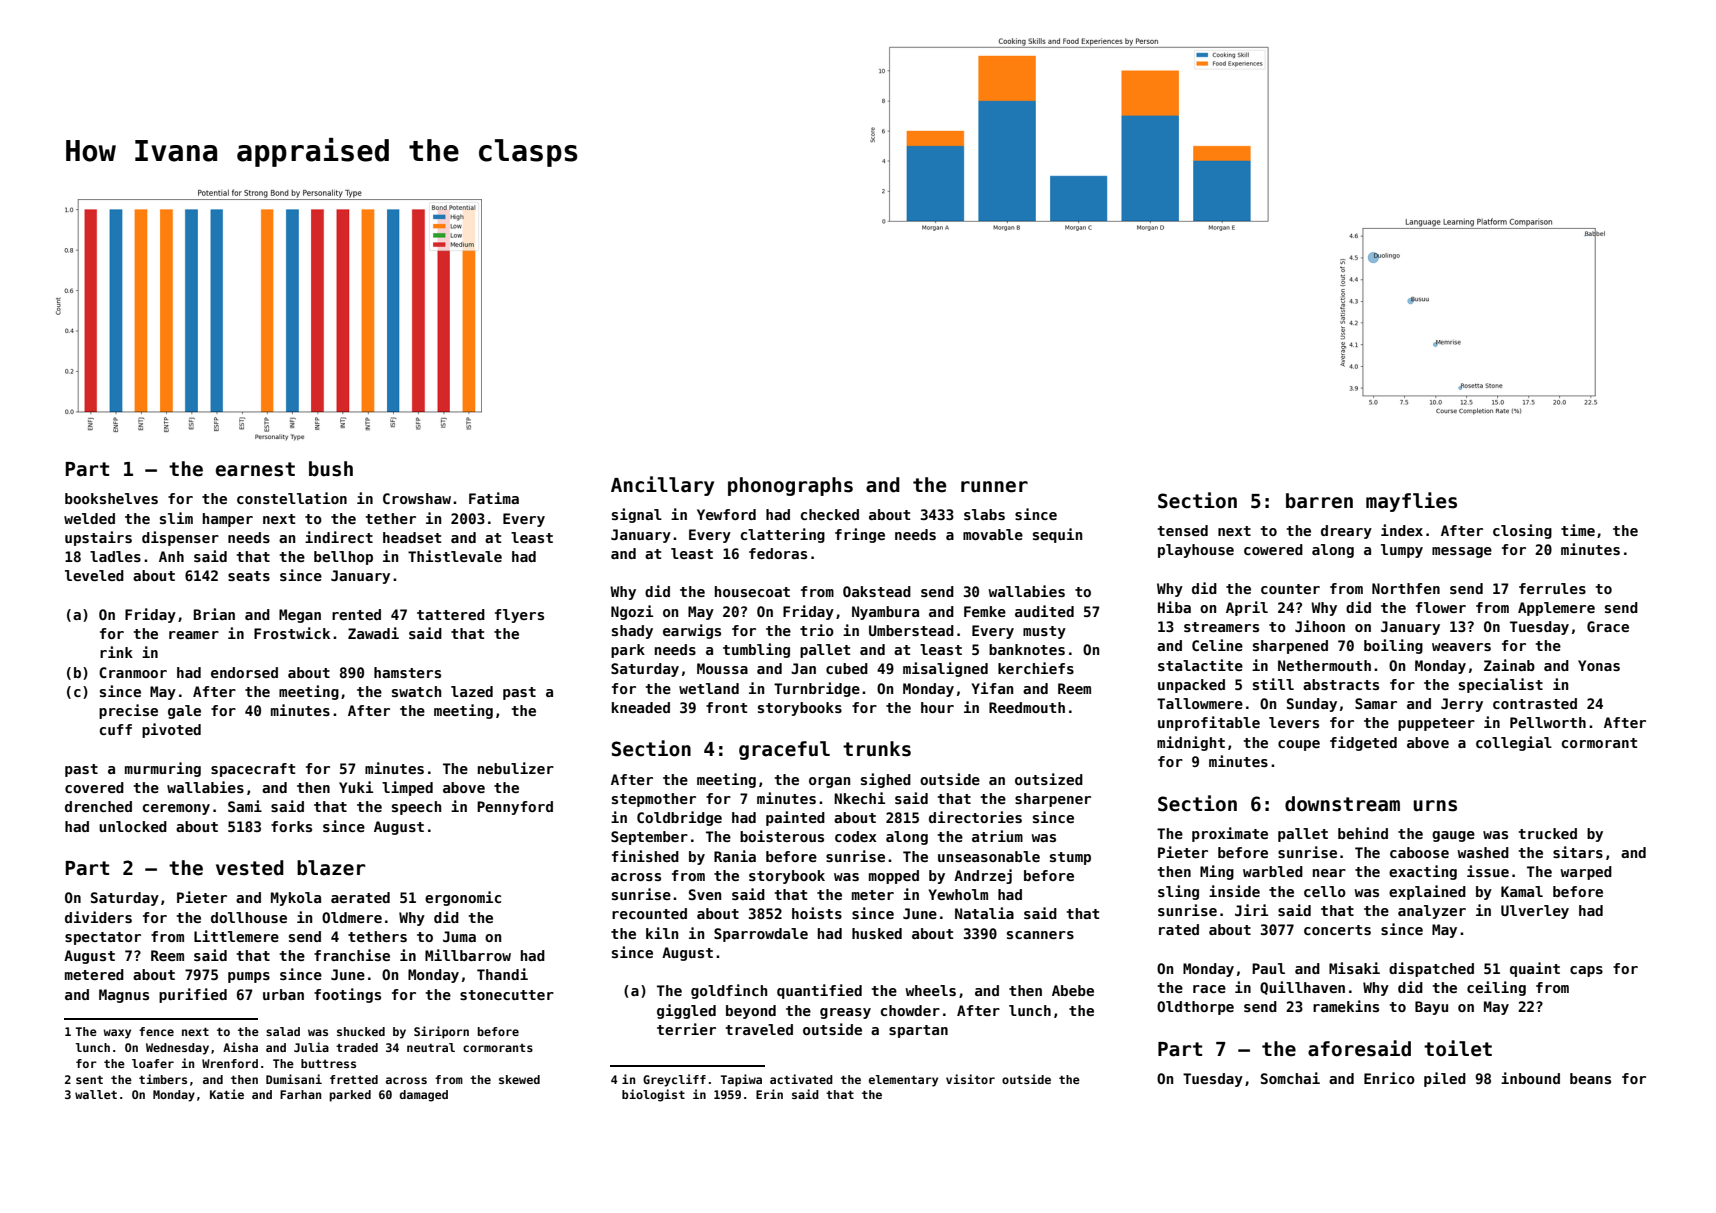 This image has width=1716, height=1213. What do you see at coordinates (1514, 743) in the image?
I see `collegial` at bounding box center [1514, 743].
